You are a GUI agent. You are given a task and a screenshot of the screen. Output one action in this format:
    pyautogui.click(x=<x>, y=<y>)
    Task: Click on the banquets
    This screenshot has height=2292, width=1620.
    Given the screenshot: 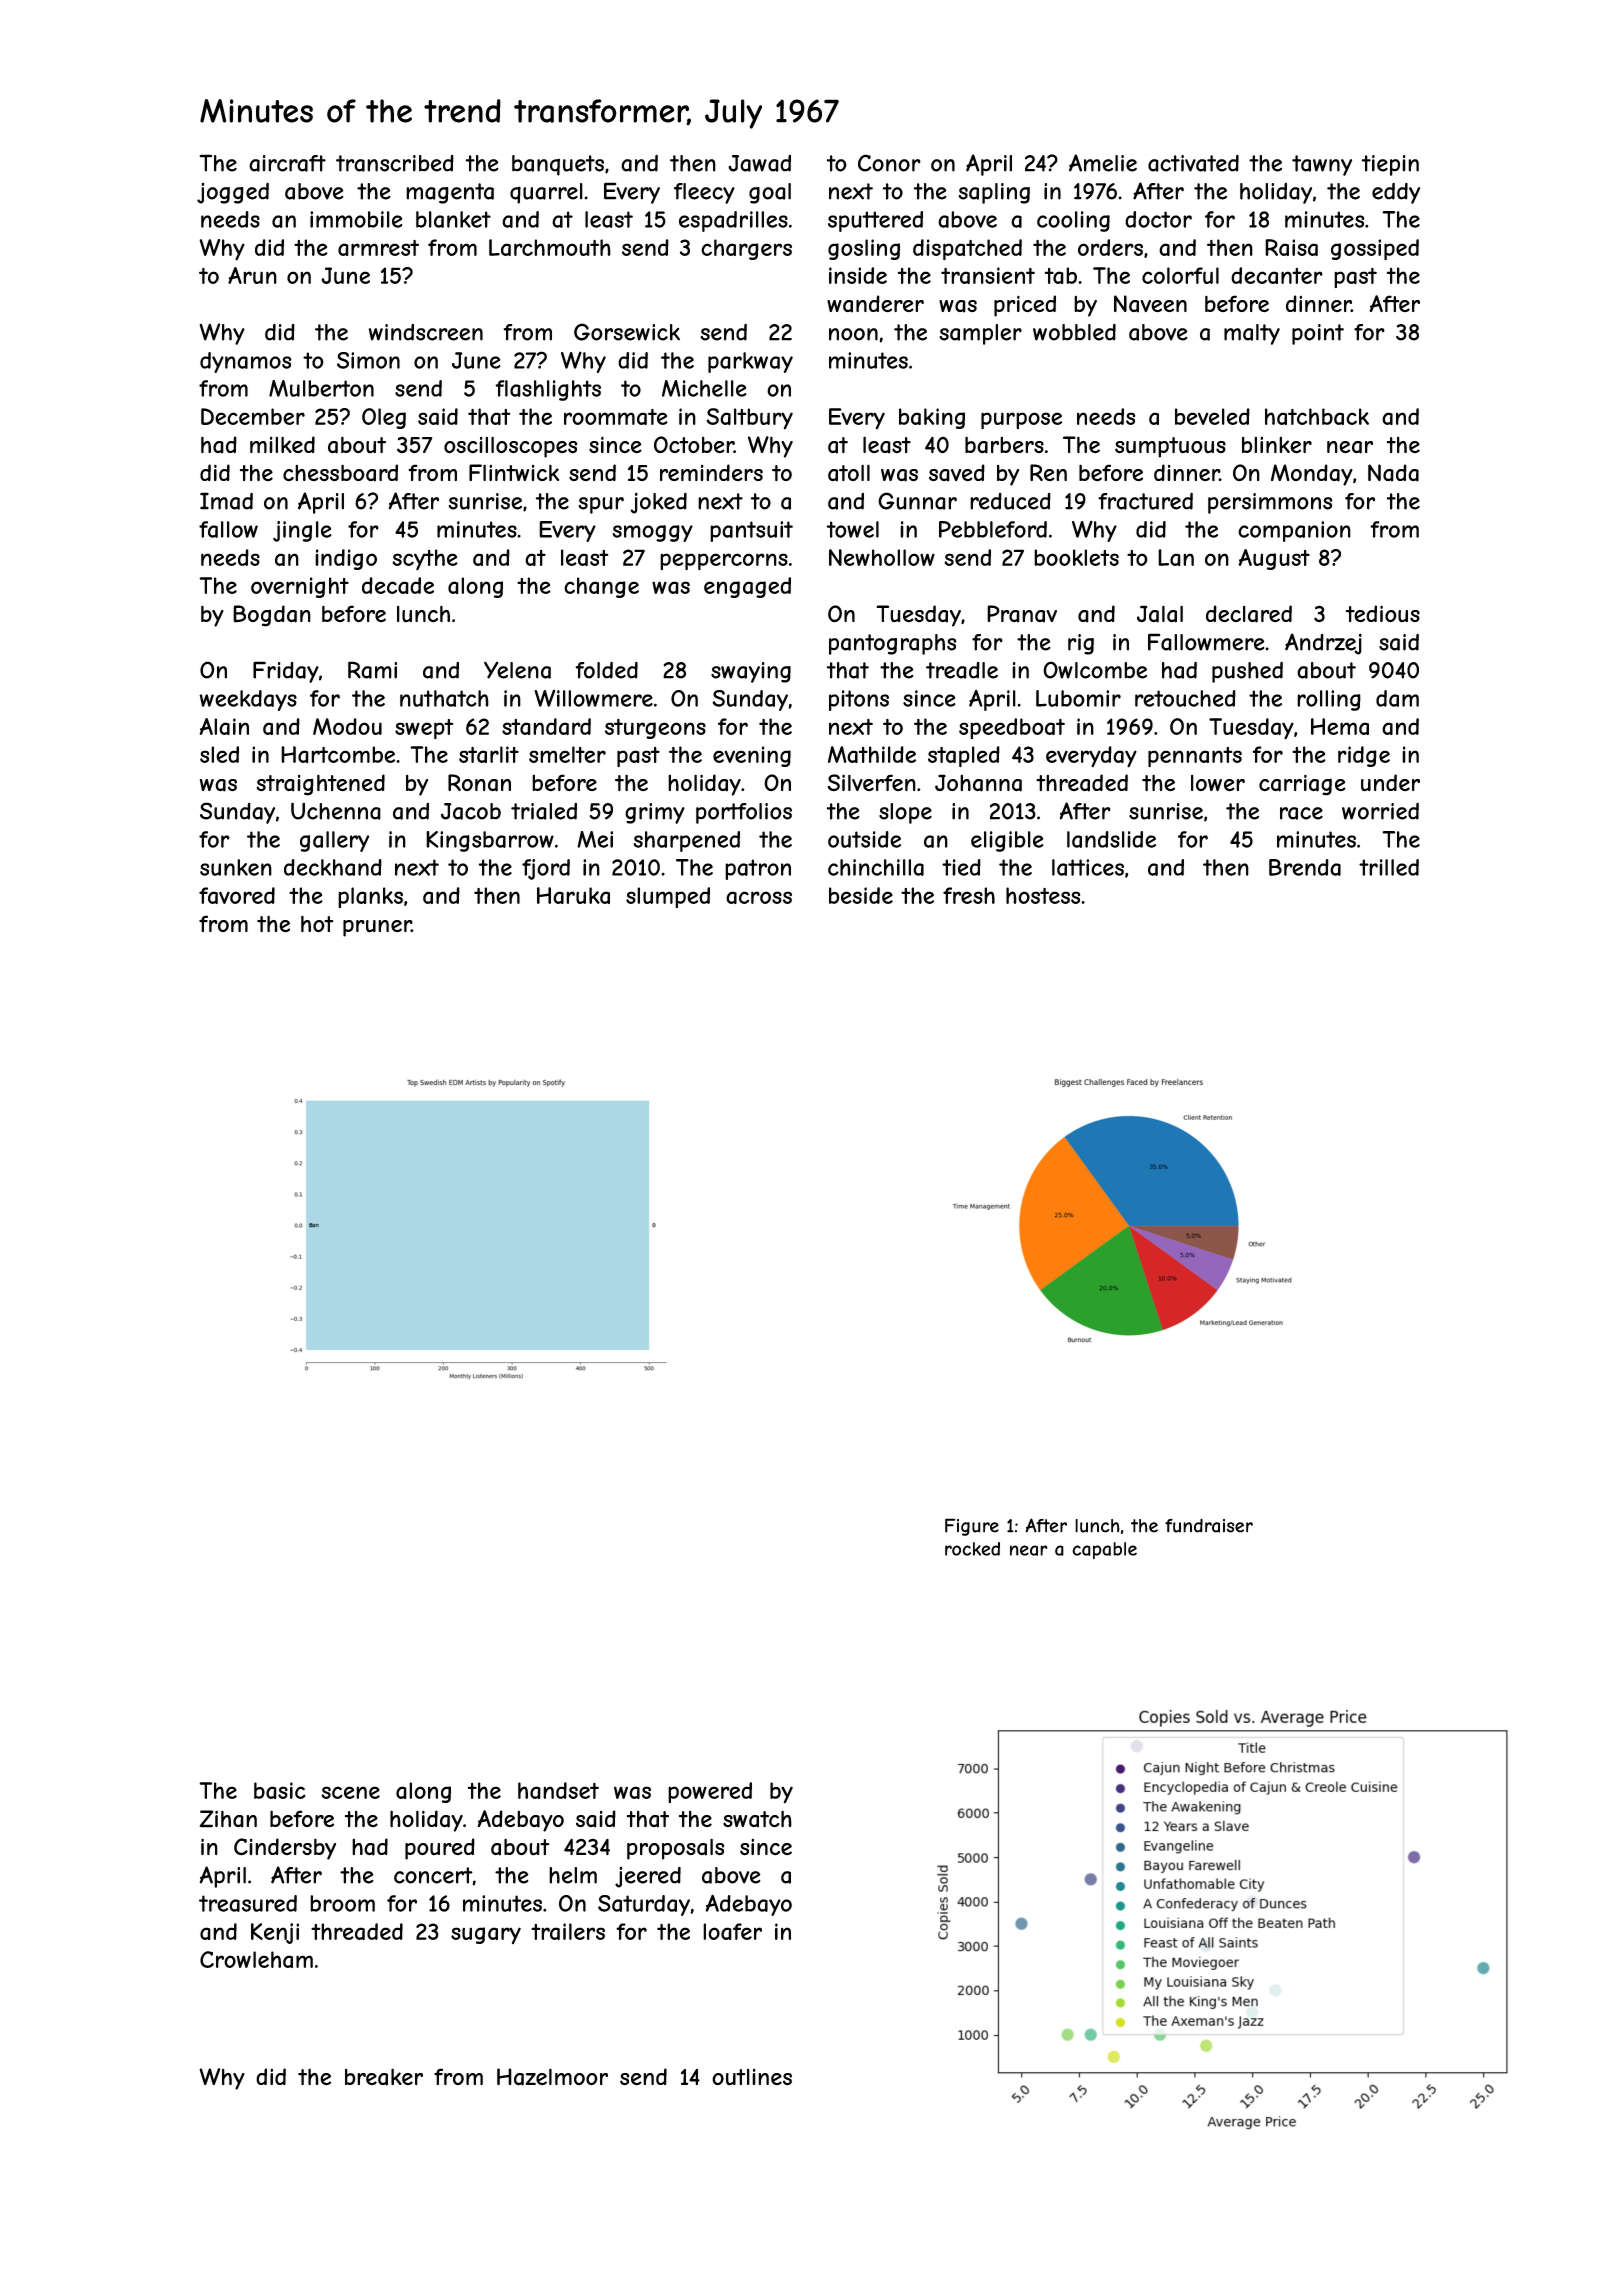 What is the action you would take?
    pyautogui.click(x=558, y=165)
